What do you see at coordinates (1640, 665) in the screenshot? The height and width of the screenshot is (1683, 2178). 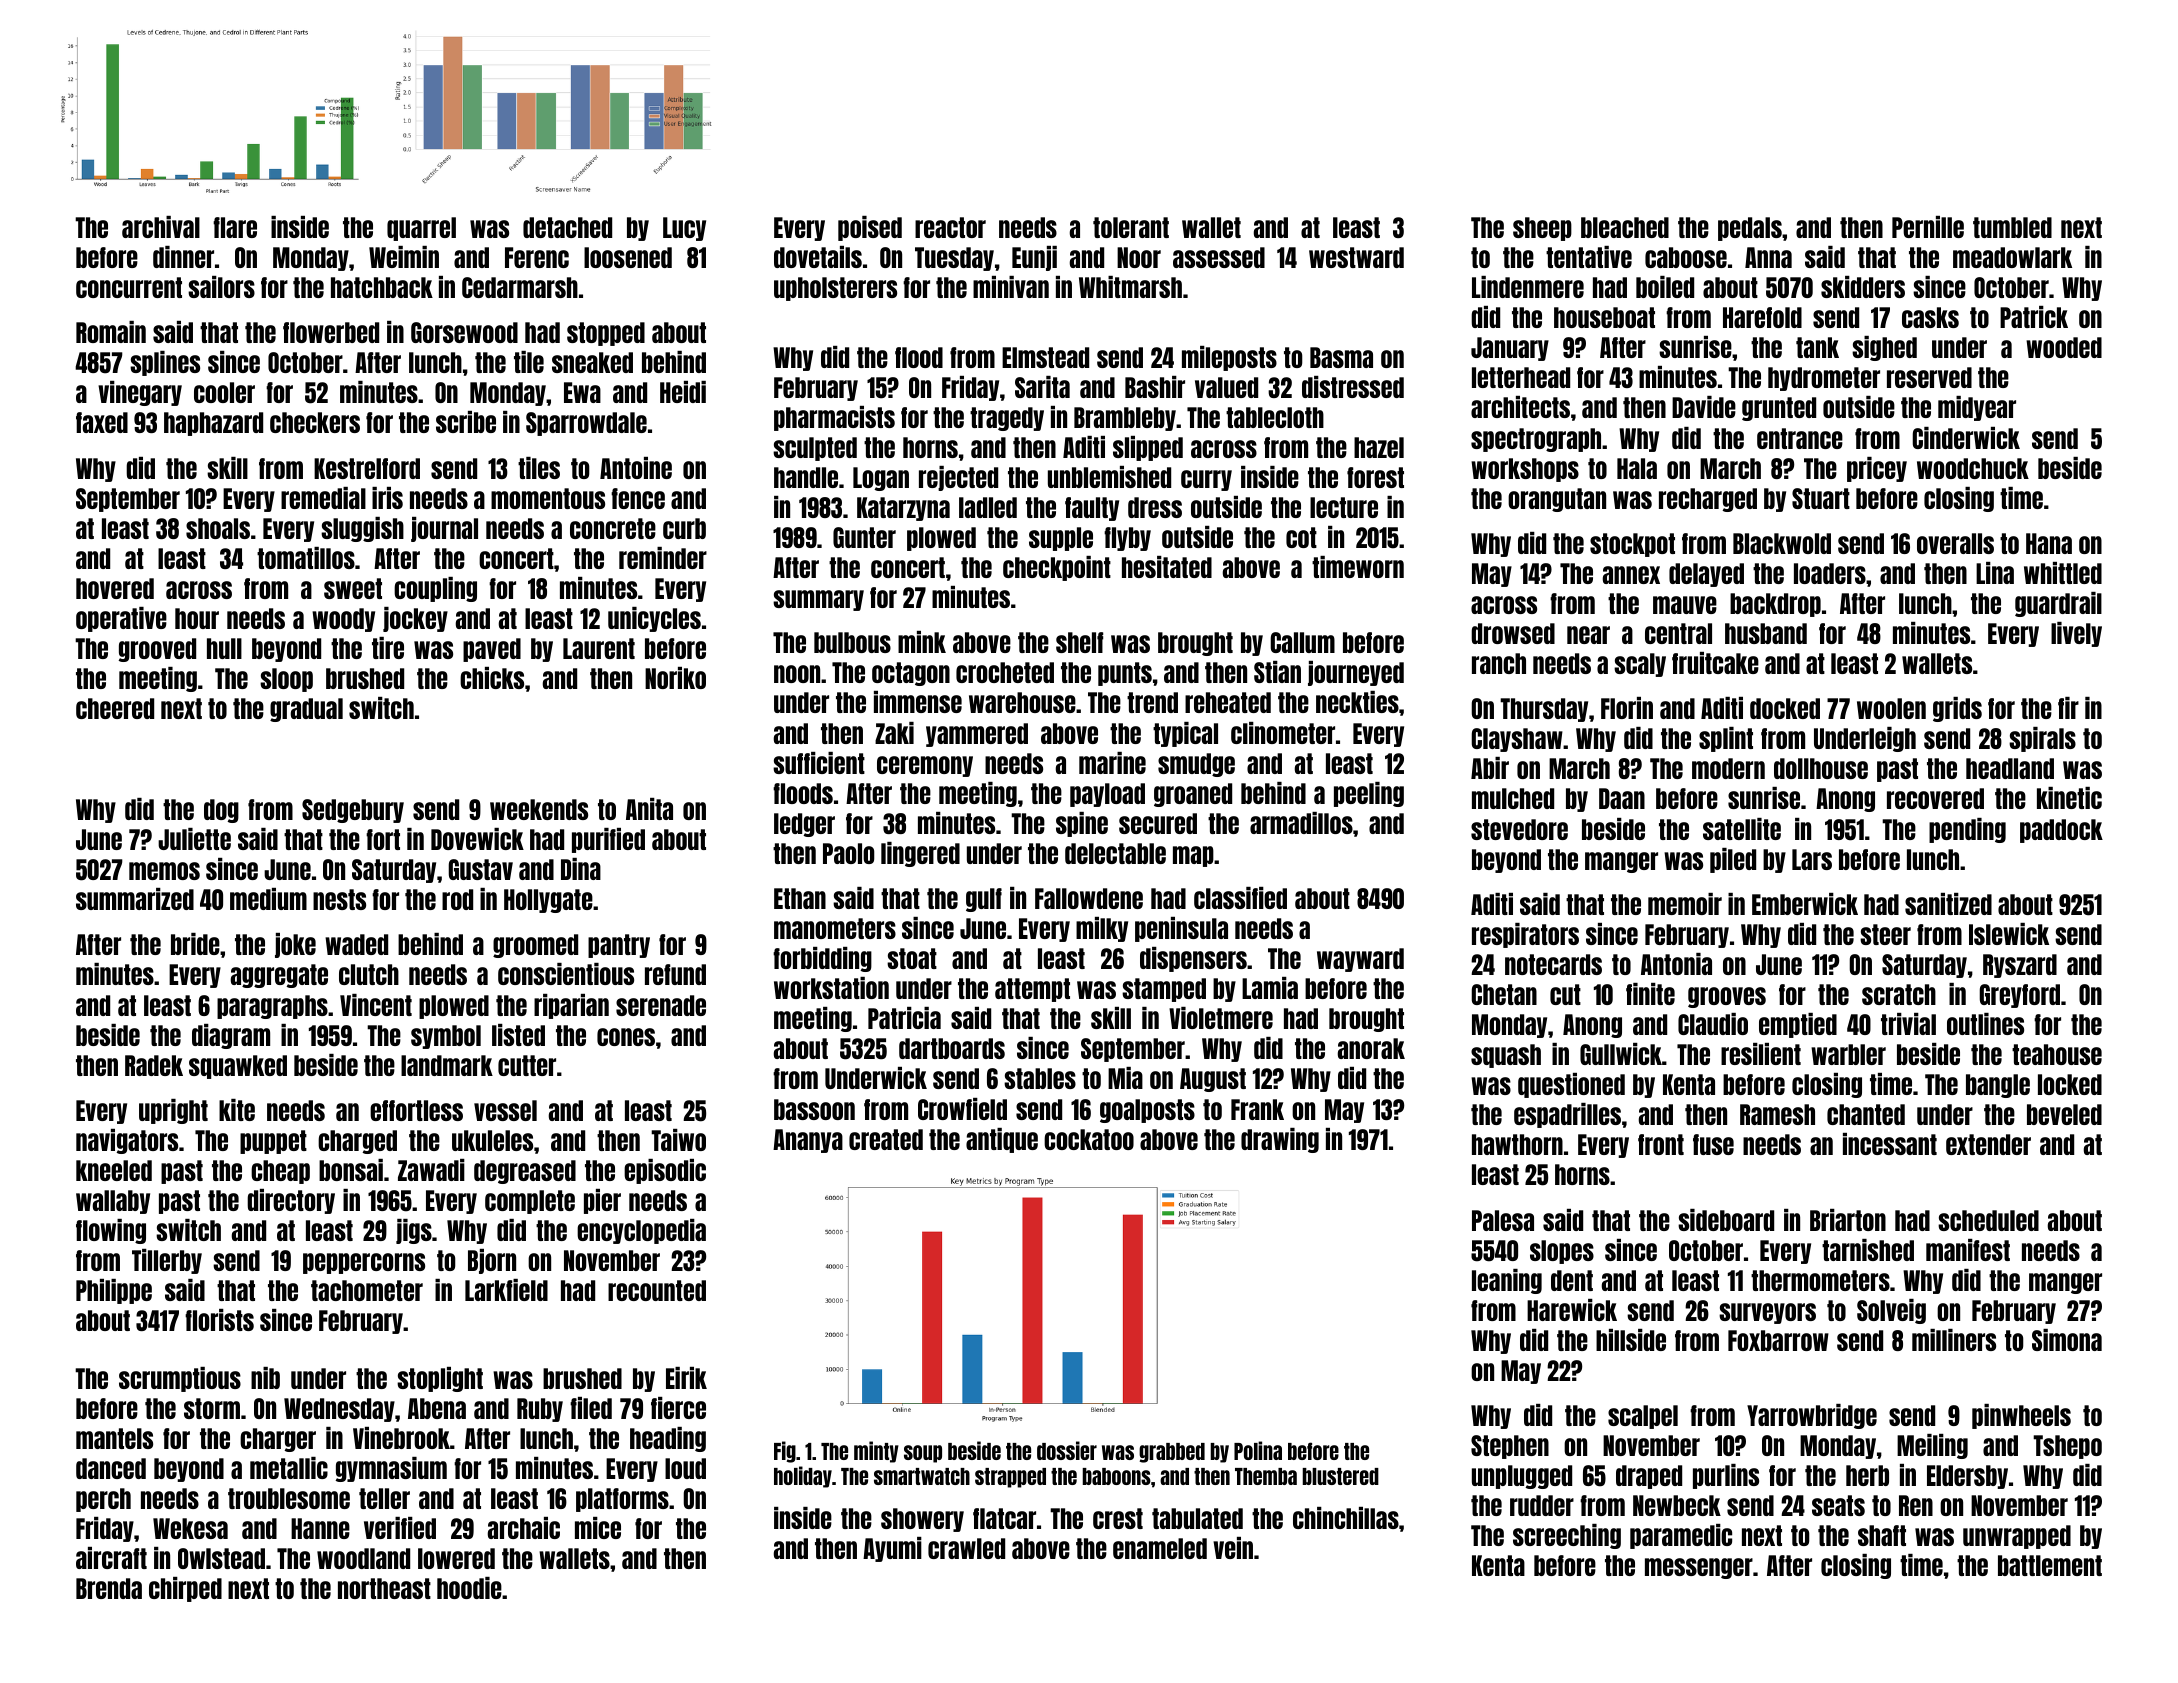 I see `scaly` at bounding box center [1640, 665].
